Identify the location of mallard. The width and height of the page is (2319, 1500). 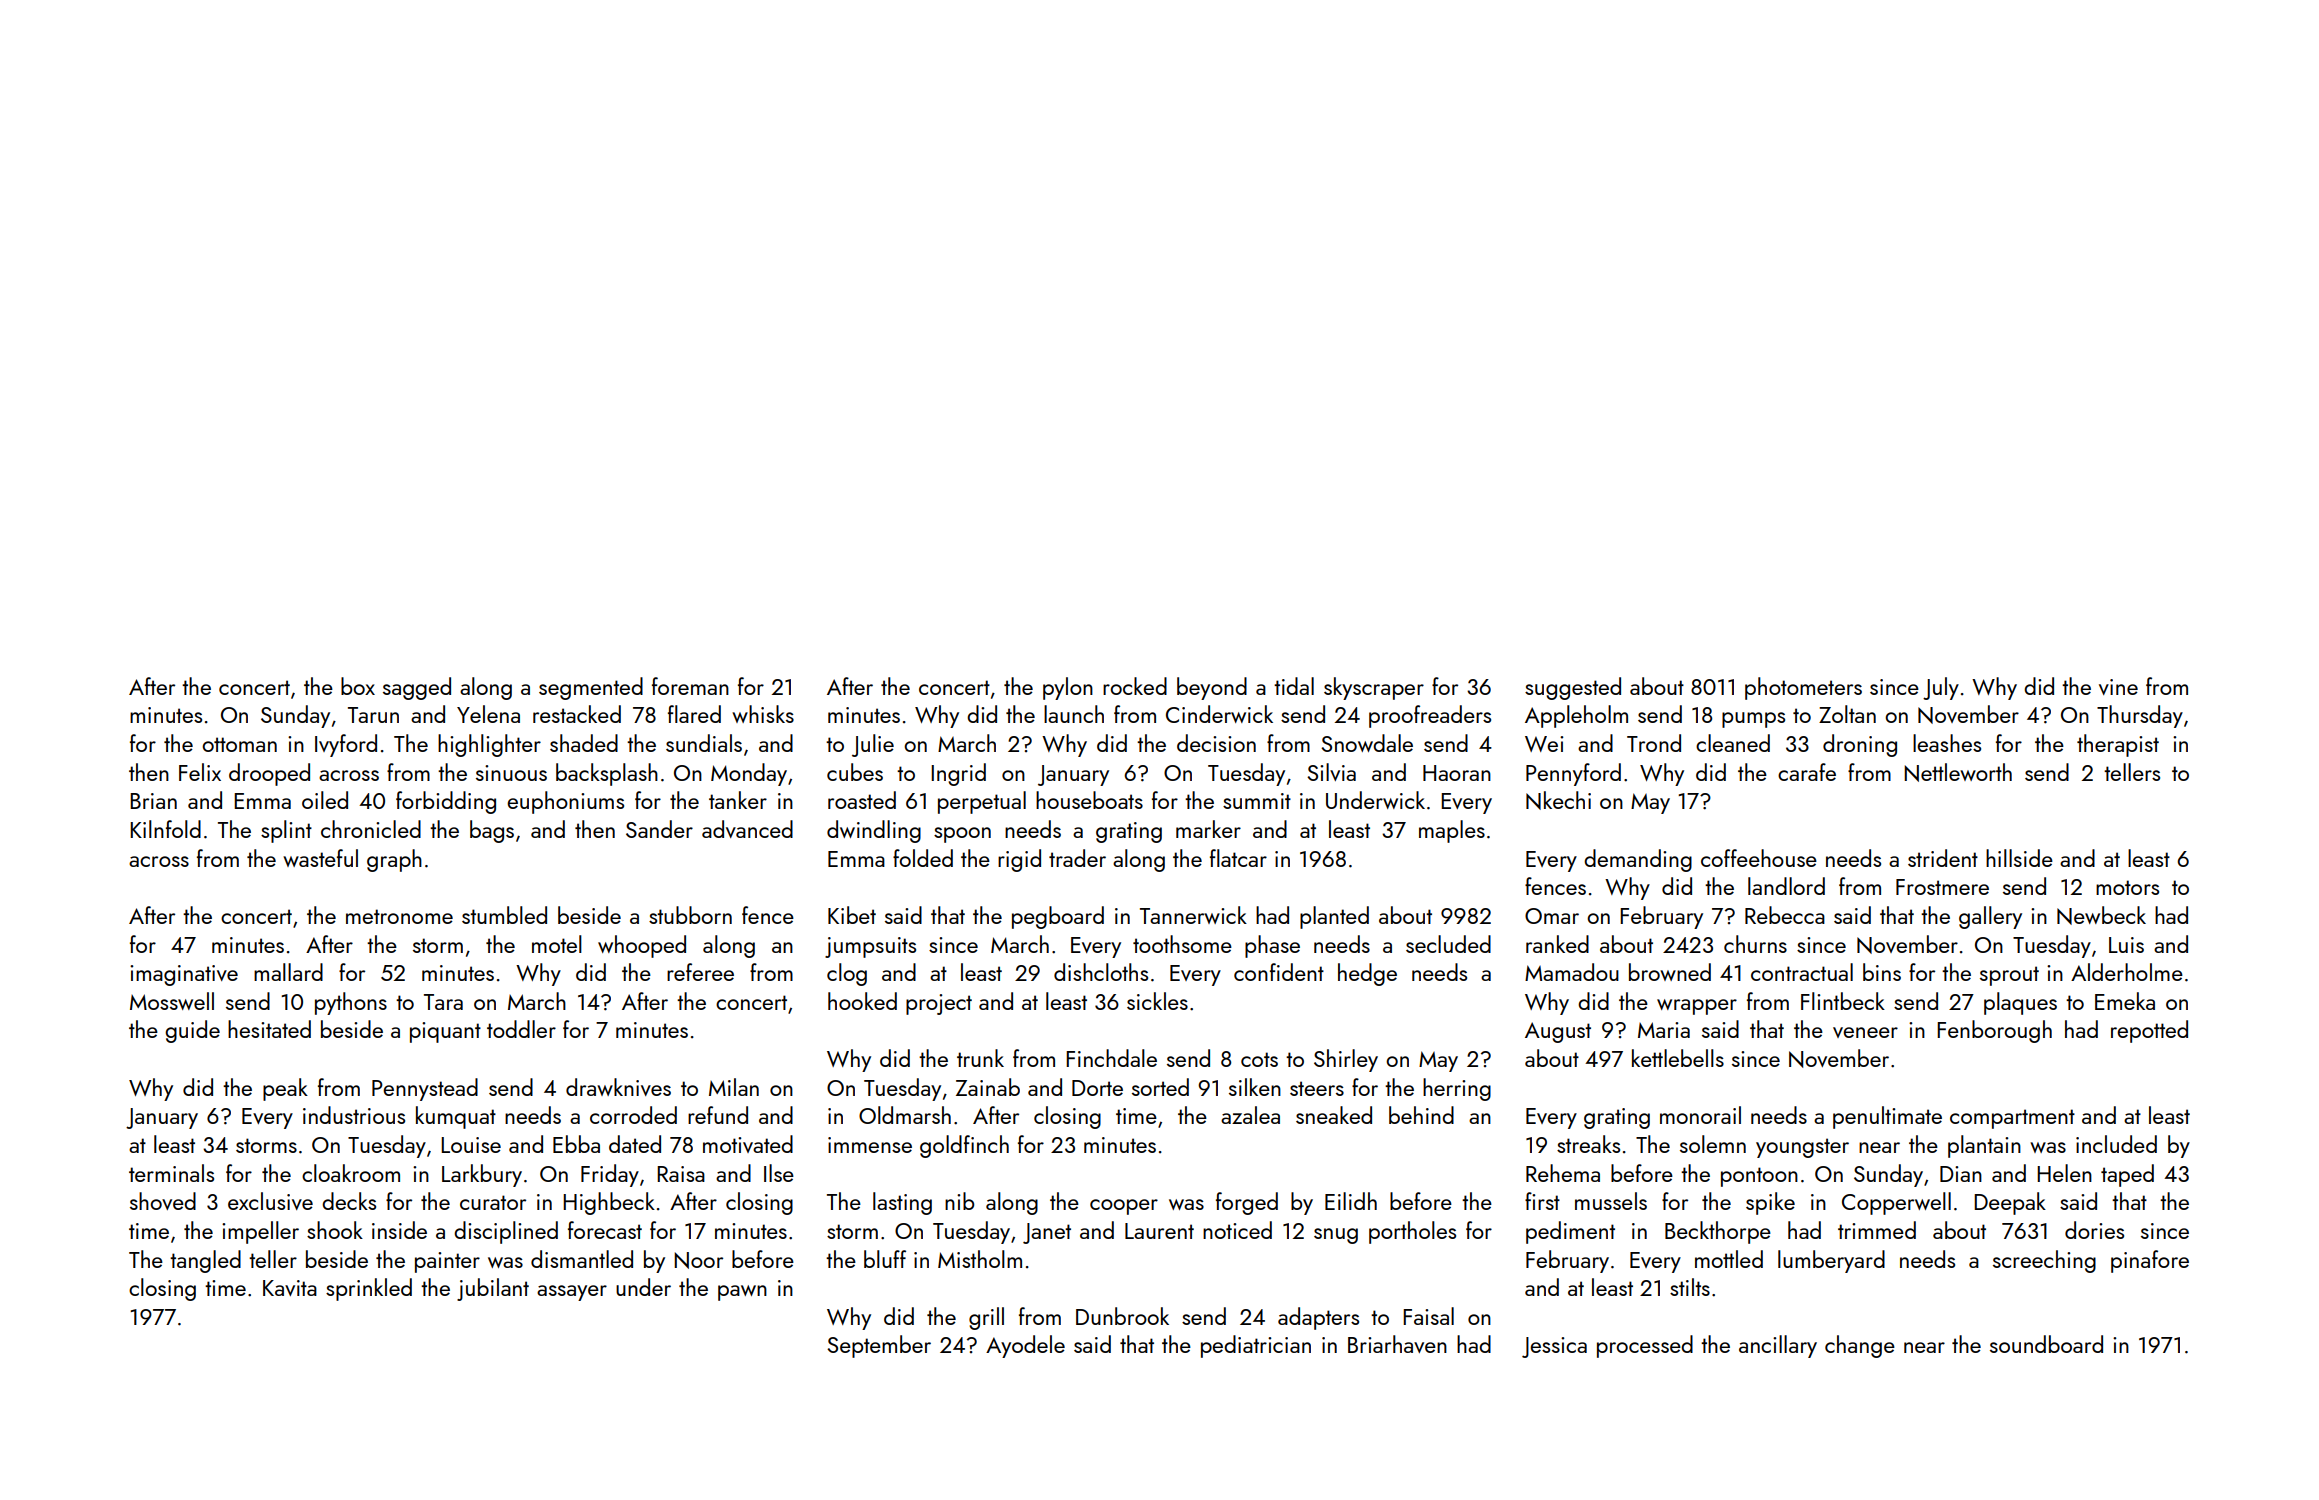
(288, 972).
